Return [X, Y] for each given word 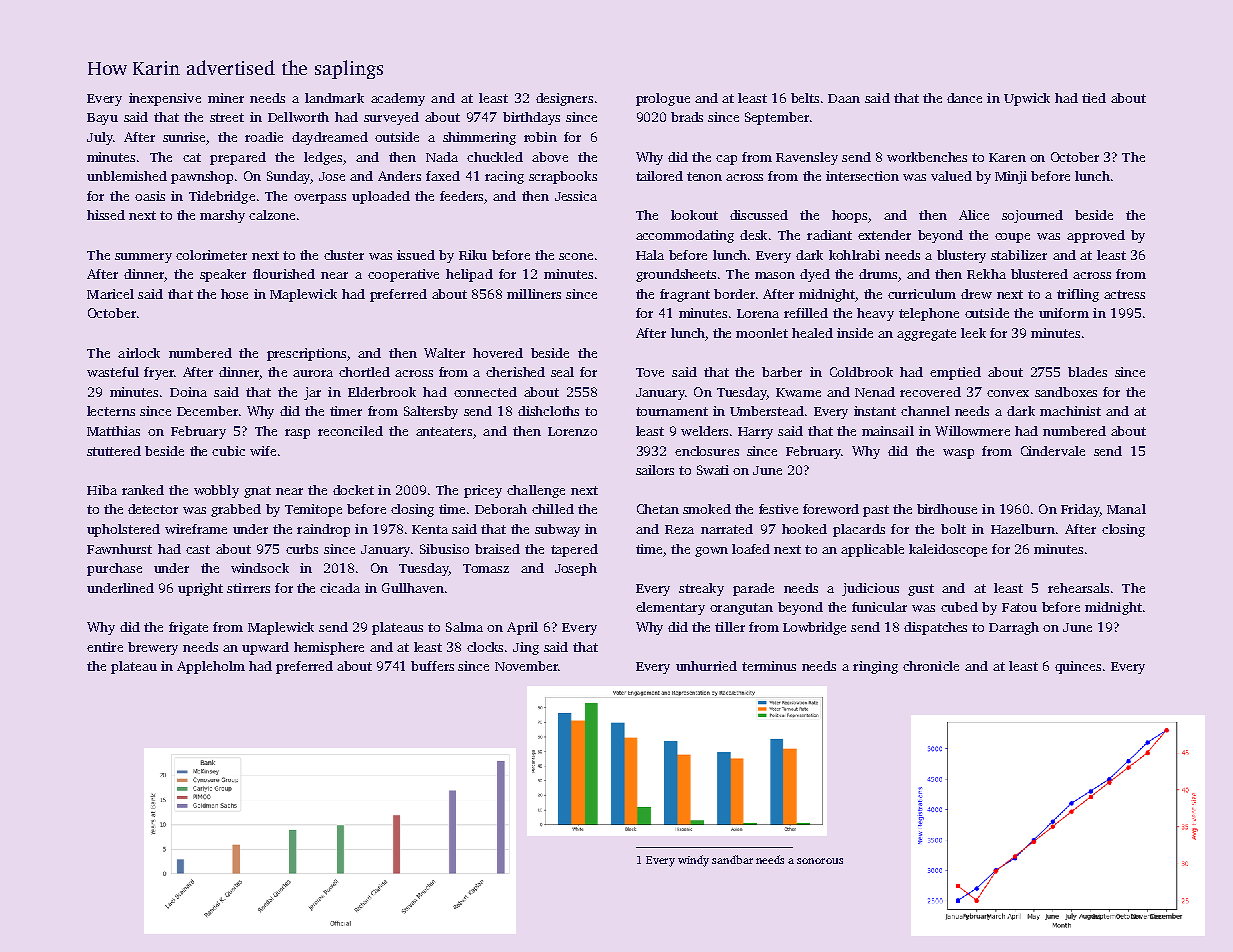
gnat [257, 492]
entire [105, 647]
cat [192, 157]
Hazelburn [1023, 529]
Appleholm [211, 667]
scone [576, 256]
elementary [670, 608]
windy [693, 861]
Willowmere [972, 431]
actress [1124, 294]
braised [497, 549]
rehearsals [1078, 588]
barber [782, 372]
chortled [364, 372]
